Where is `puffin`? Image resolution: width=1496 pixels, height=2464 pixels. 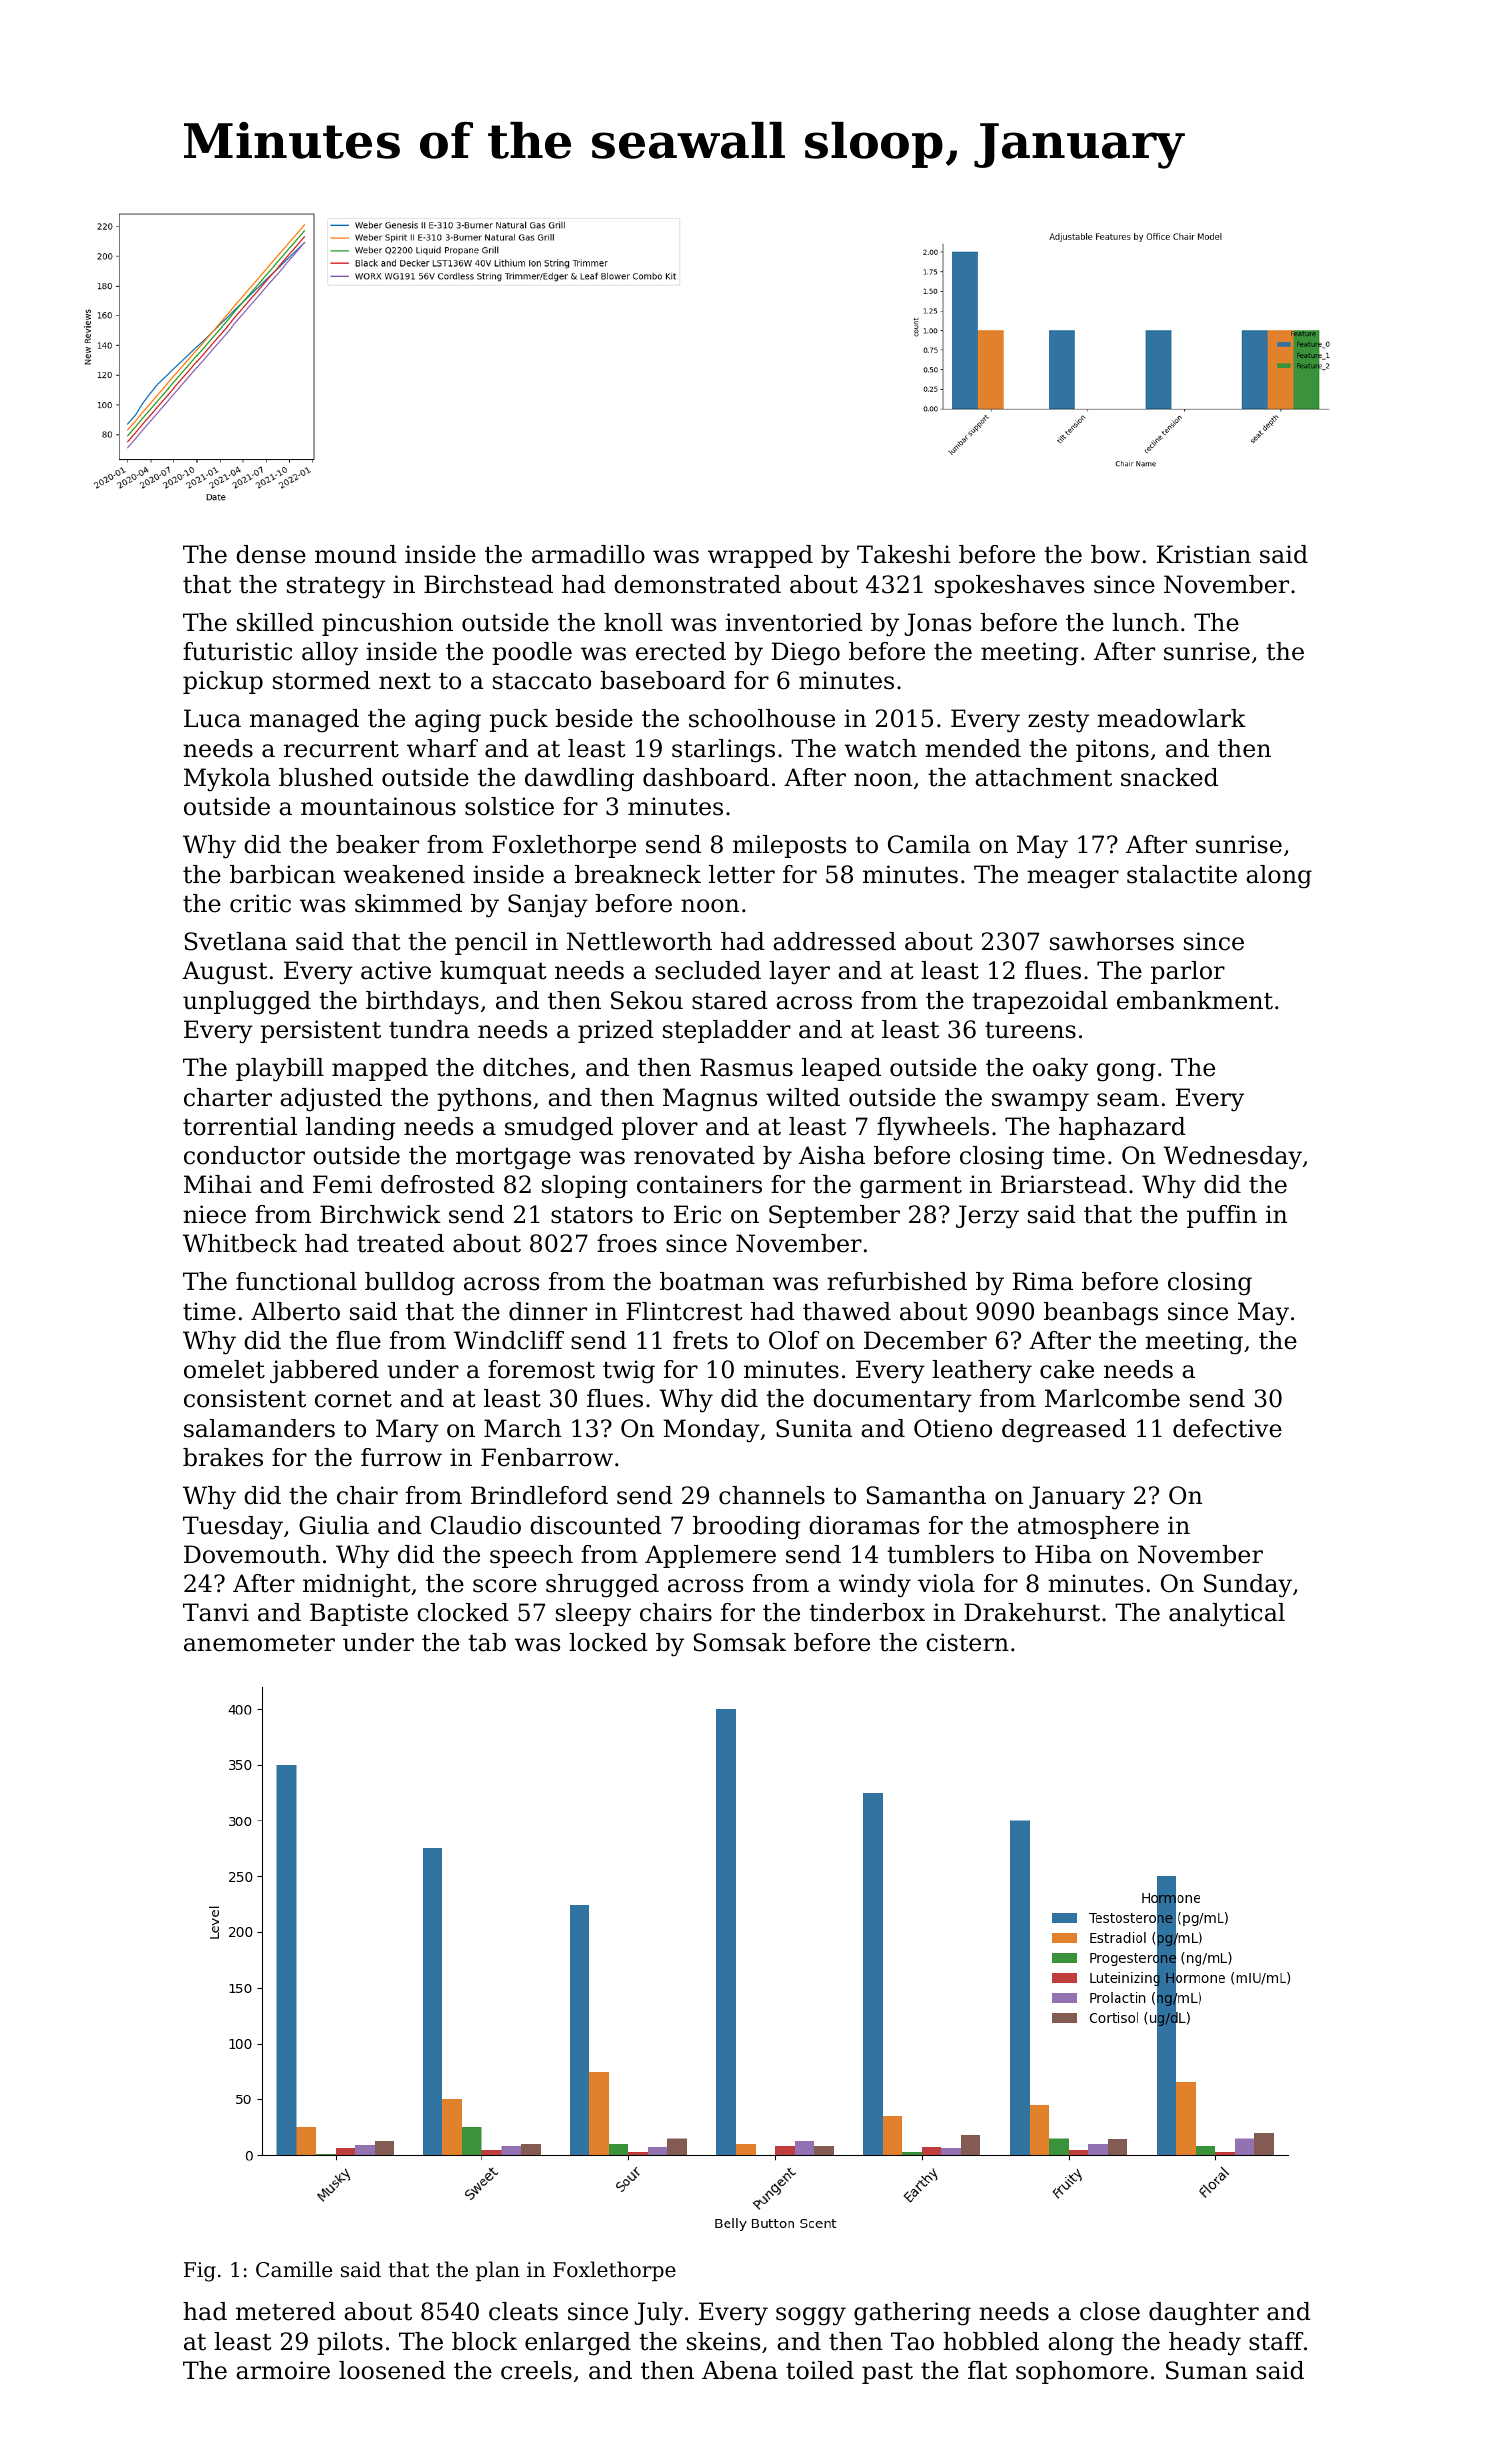
puffin is located at coordinates (1222, 1216).
